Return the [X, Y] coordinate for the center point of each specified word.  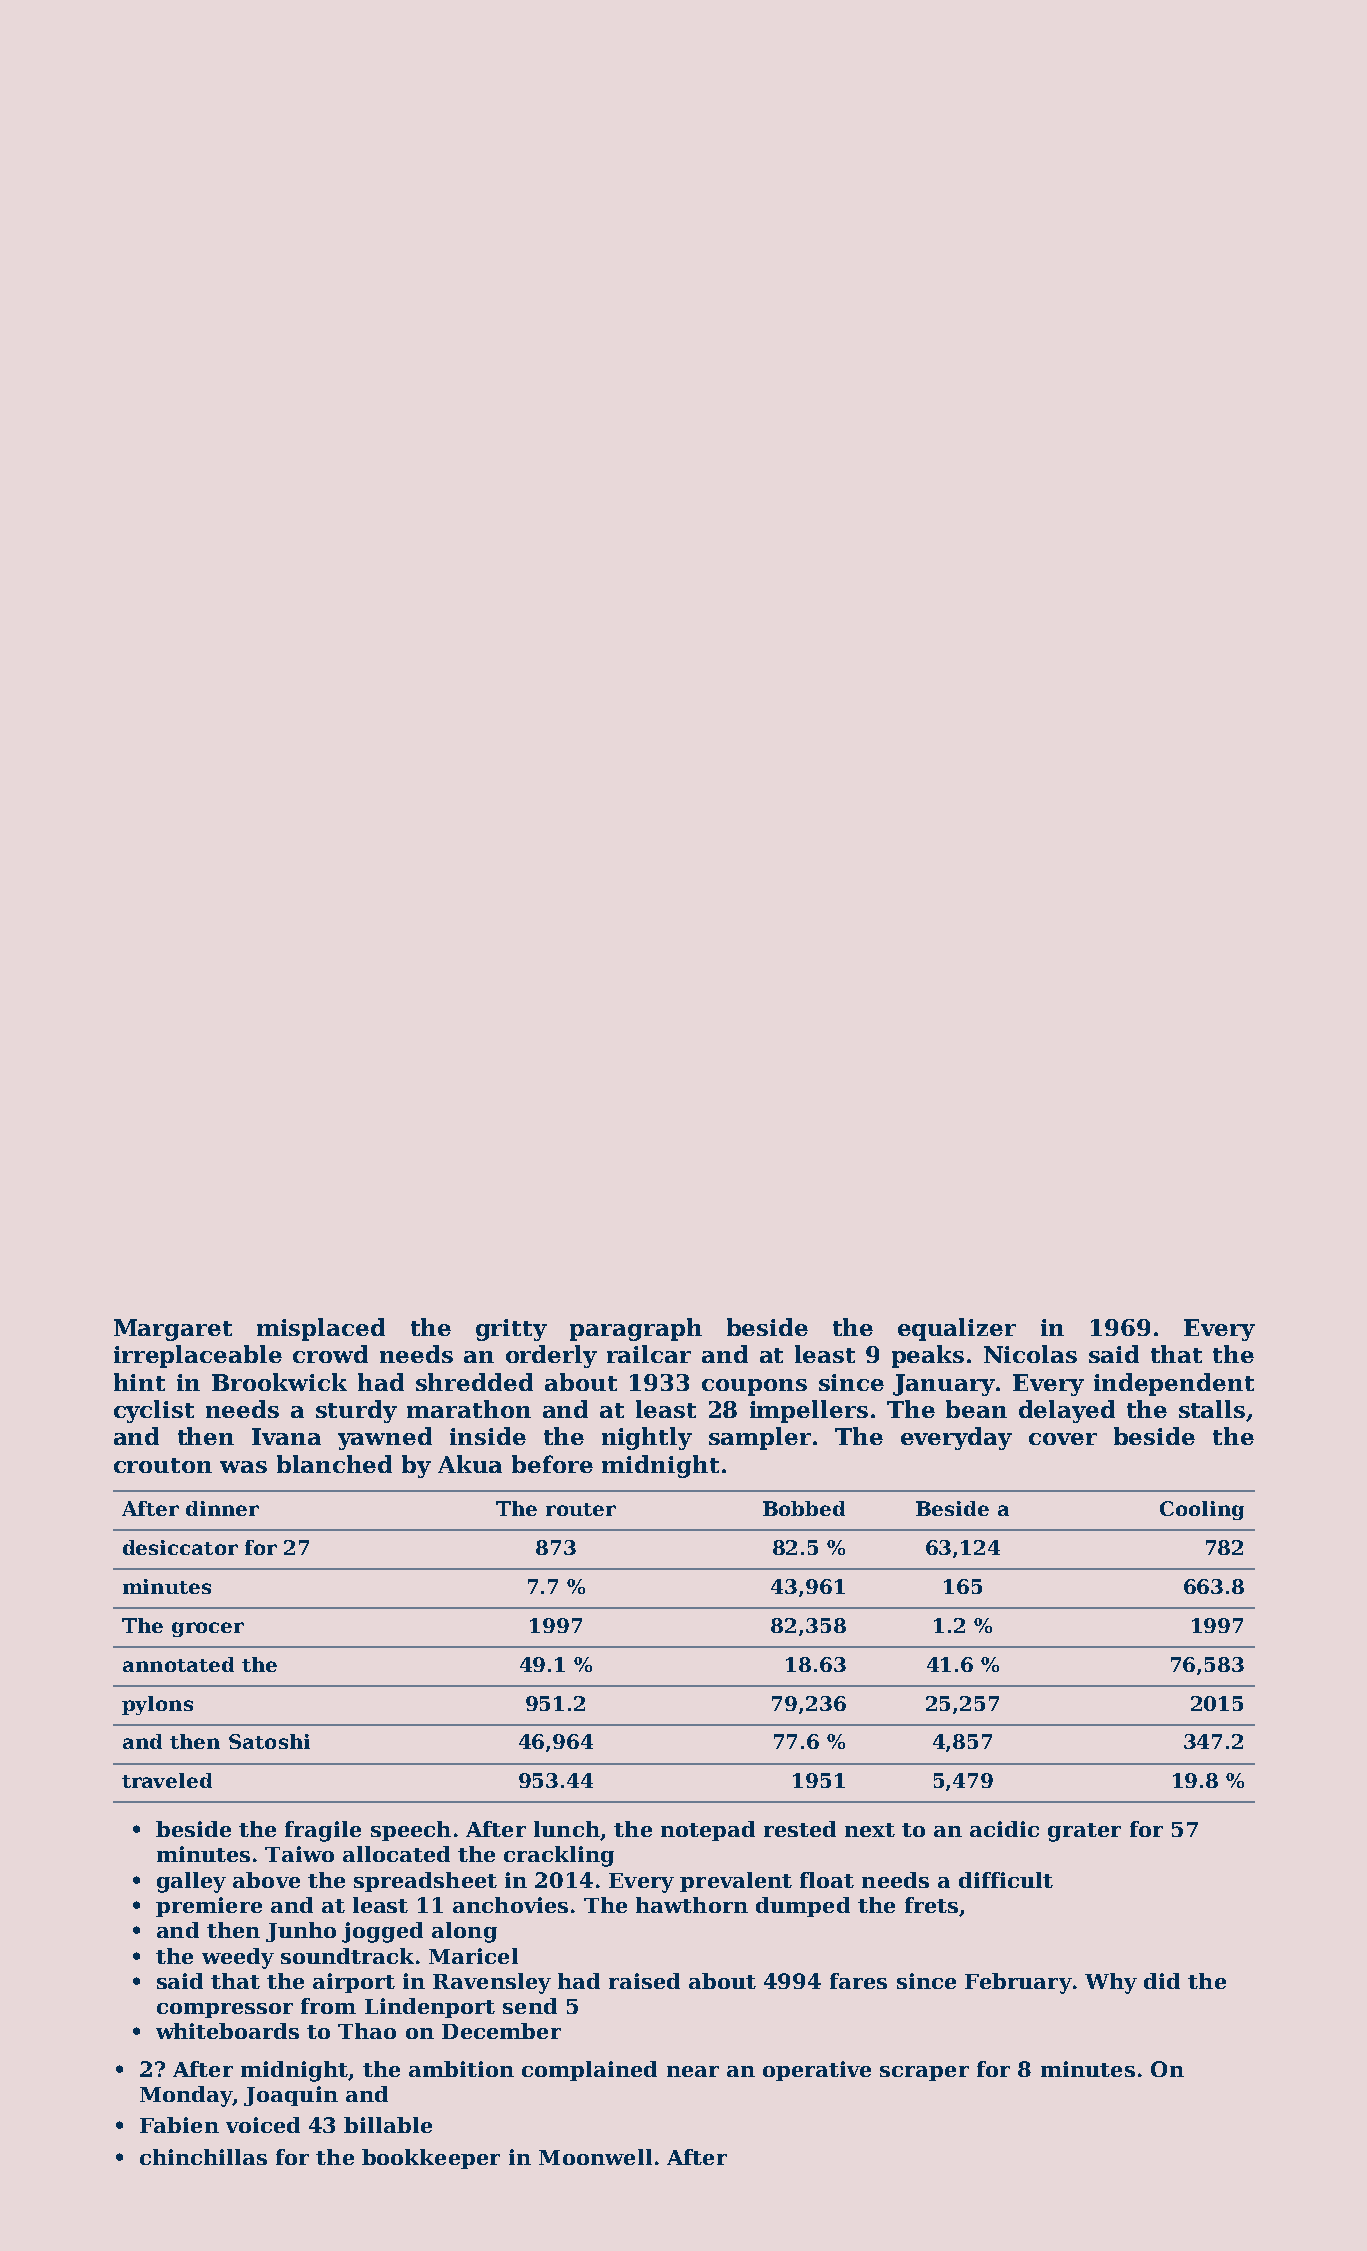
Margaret [173, 1330]
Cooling [1202, 1510]
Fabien [179, 2125]
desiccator [180, 1547]
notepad [708, 1831]
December [501, 2031]
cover [1063, 1439]
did [1162, 1981]
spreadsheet [425, 1882]
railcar [649, 1354]
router [581, 1509]
